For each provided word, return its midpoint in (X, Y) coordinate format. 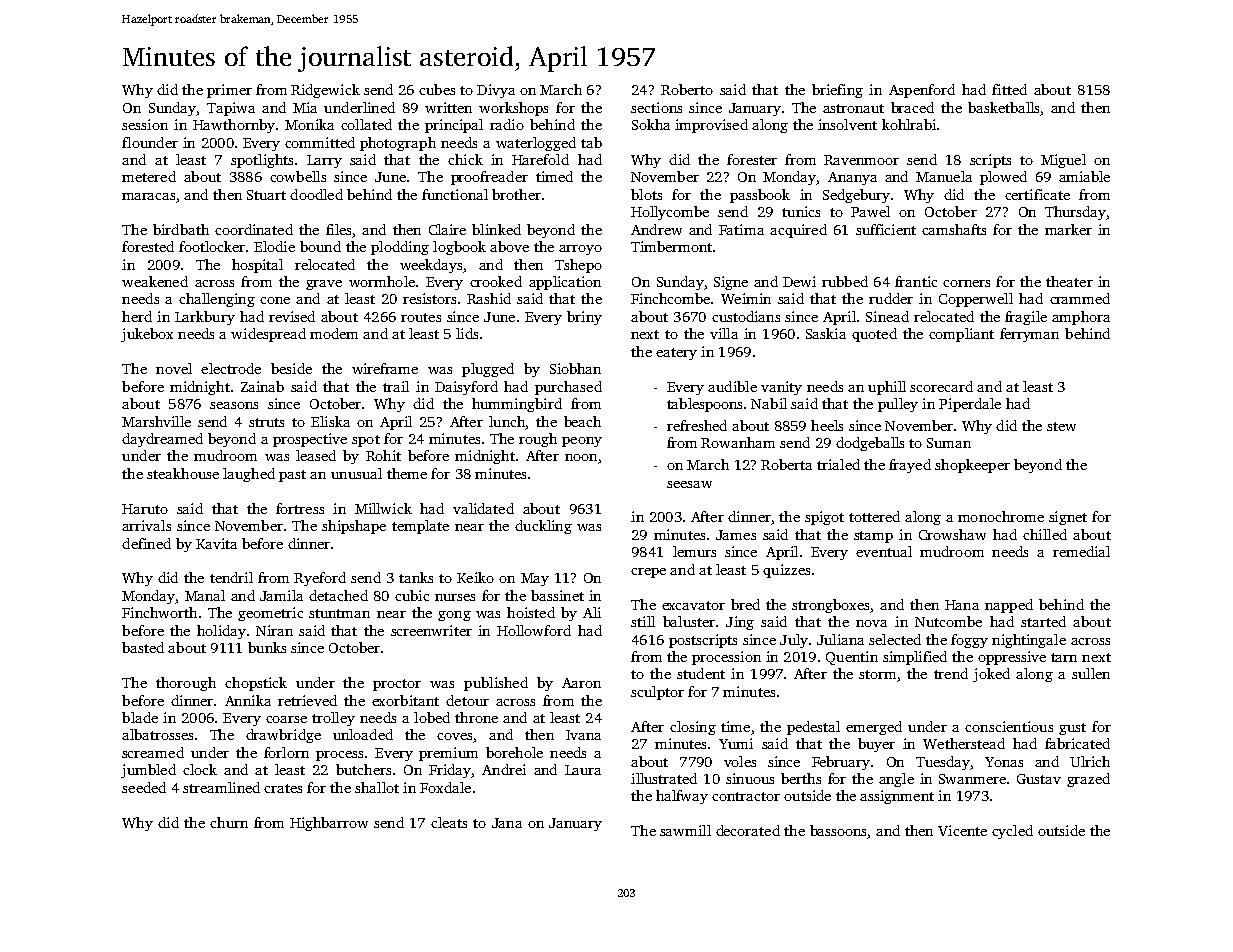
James (736, 535)
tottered (874, 516)
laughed (249, 475)
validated (483, 508)
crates (283, 788)
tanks (416, 577)
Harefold (540, 159)
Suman (949, 443)
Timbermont (671, 246)
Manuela (944, 176)
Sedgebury (856, 196)
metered (149, 176)
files (338, 229)
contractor (746, 796)
